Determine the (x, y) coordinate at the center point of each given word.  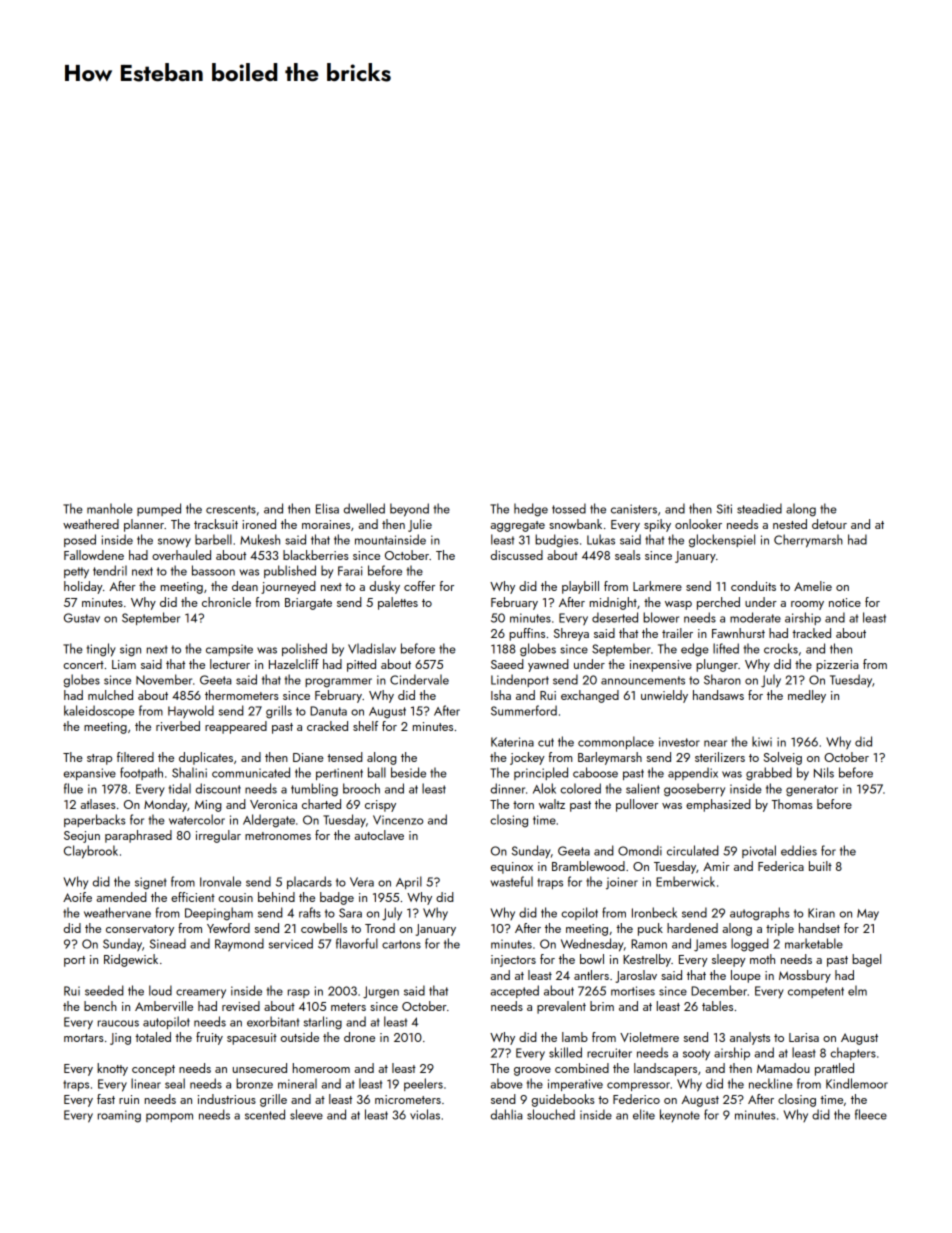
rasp (299, 993)
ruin (129, 1099)
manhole (109, 508)
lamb (575, 1037)
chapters (853, 1053)
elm (857, 990)
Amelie (813, 586)
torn (523, 805)
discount (218, 788)
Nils (824, 772)
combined (582, 1068)
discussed (517, 555)
